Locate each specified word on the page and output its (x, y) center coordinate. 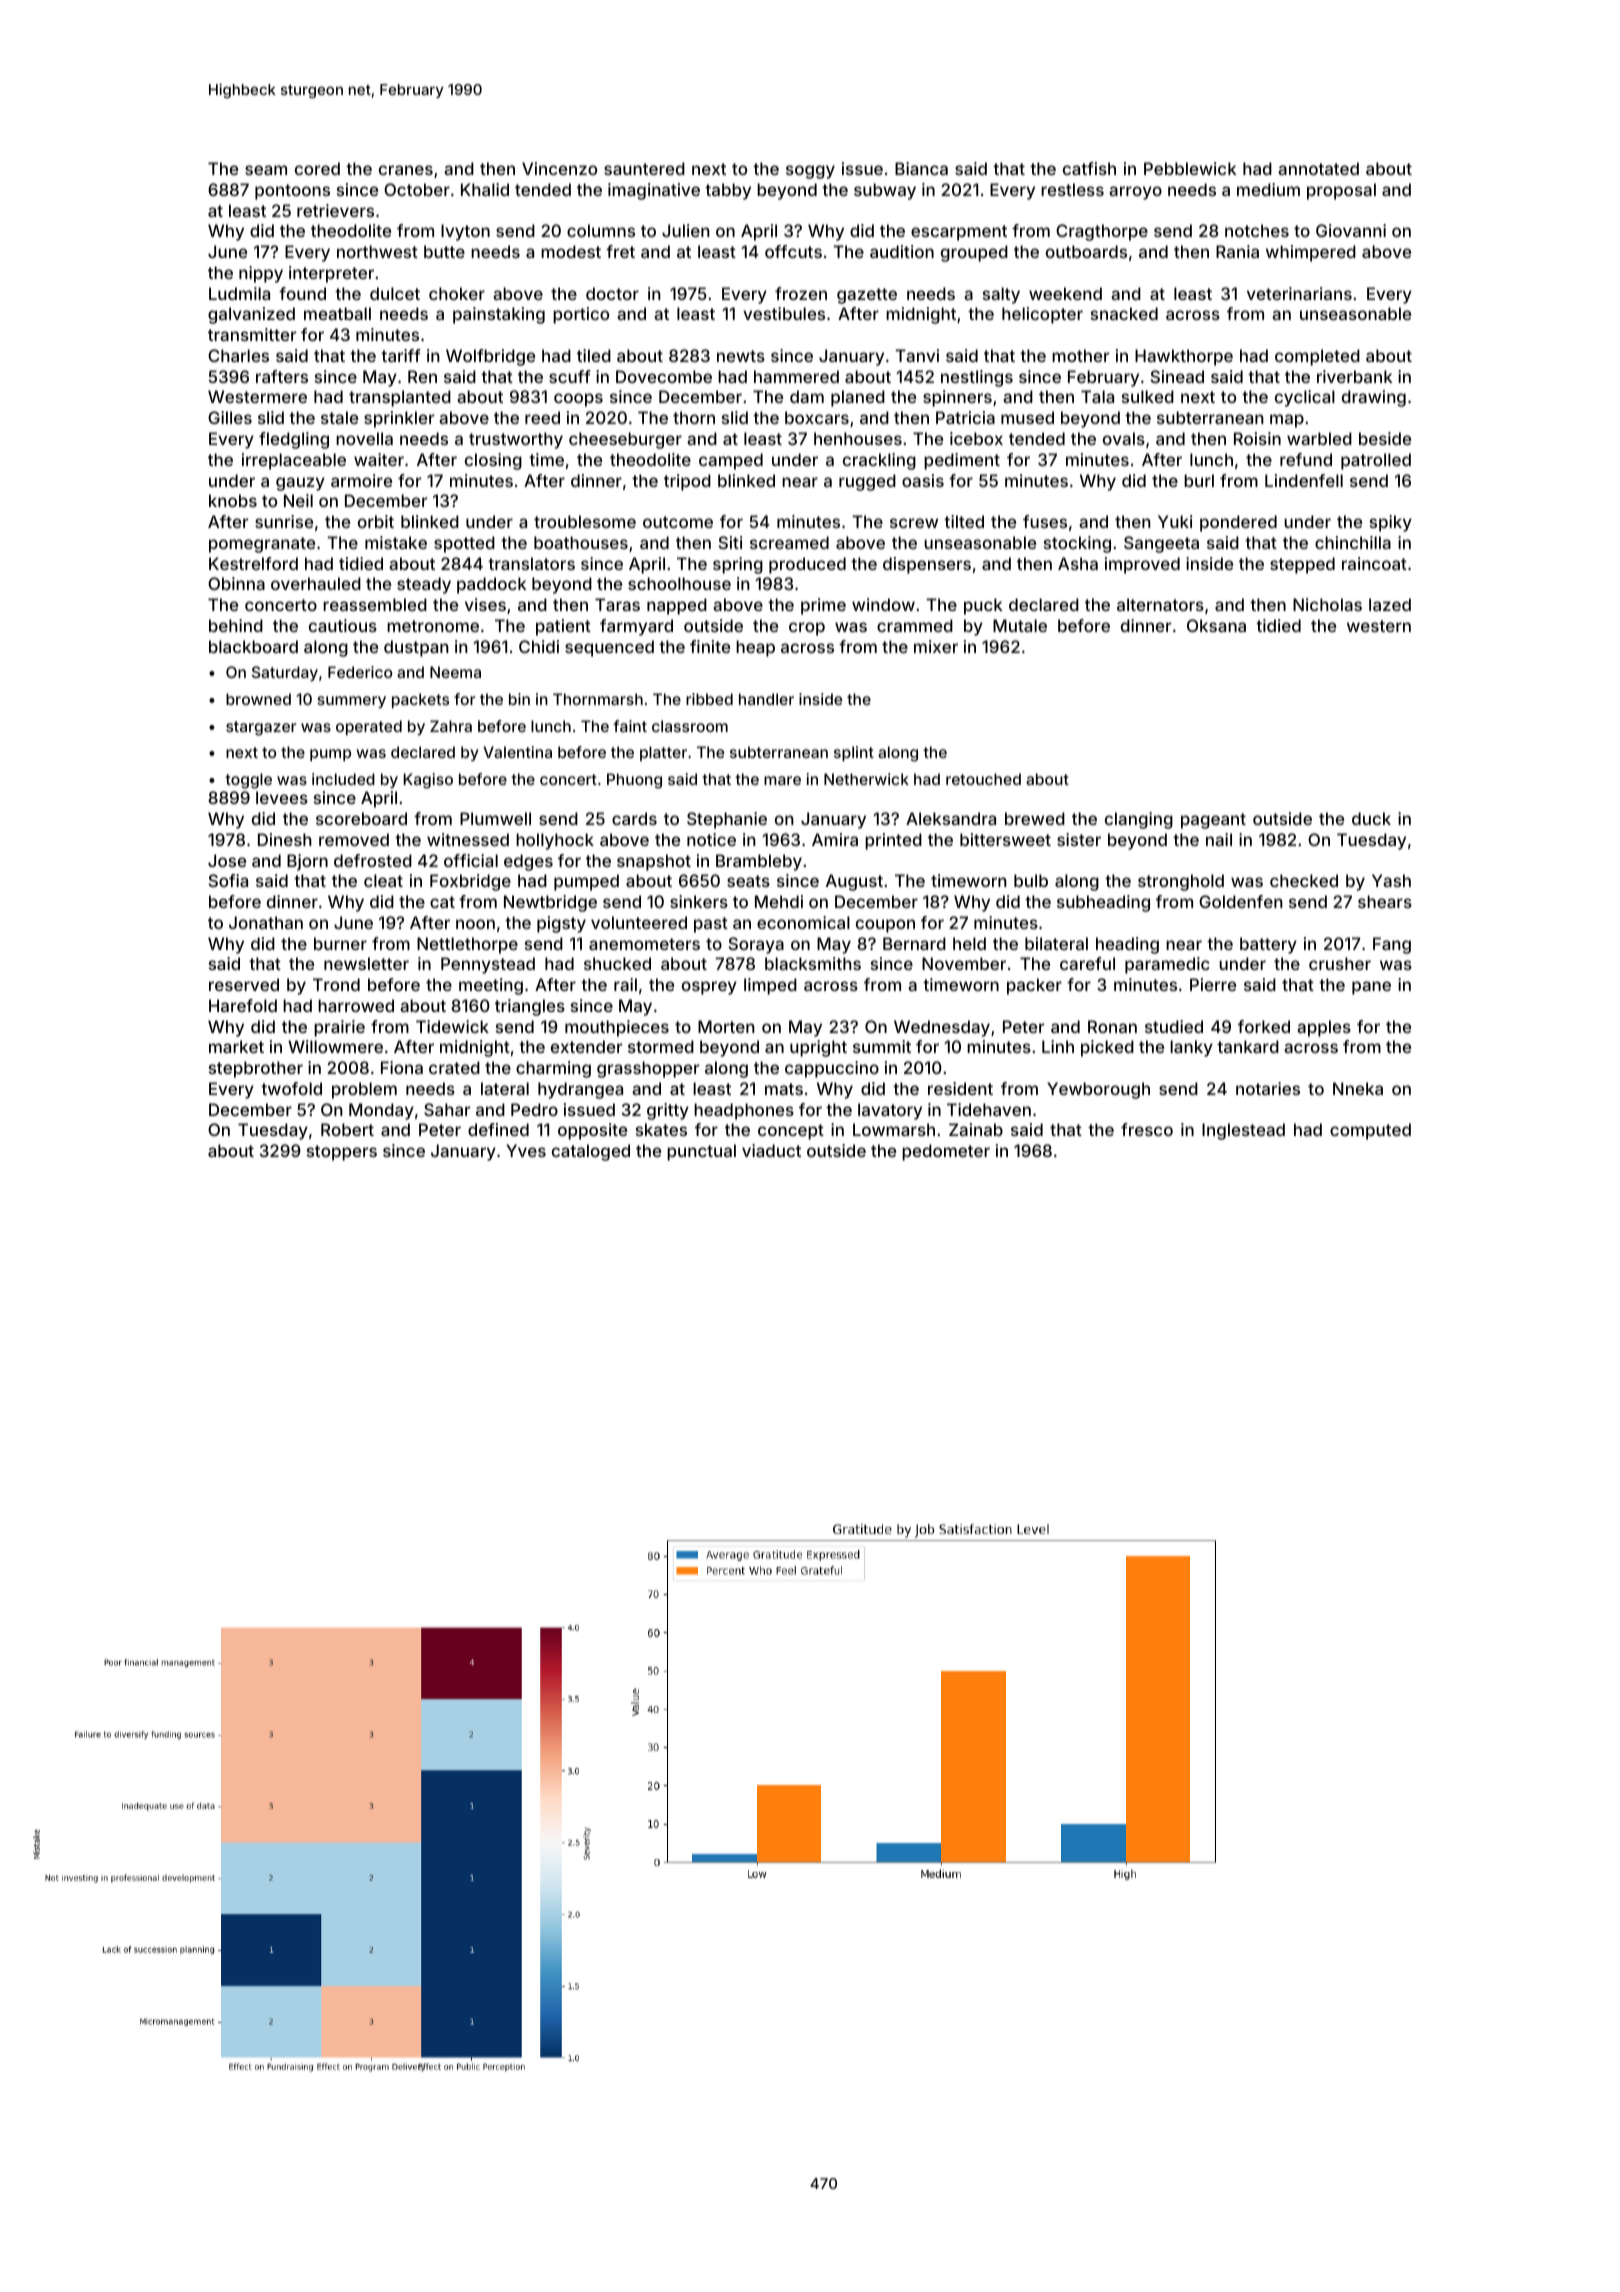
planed (858, 398)
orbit (376, 521)
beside (1385, 438)
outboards (1086, 251)
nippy (261, 274)
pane (1371, 988)
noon (475, 924)
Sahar (447, 1109)
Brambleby (759, 862)
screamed (789, 542)
